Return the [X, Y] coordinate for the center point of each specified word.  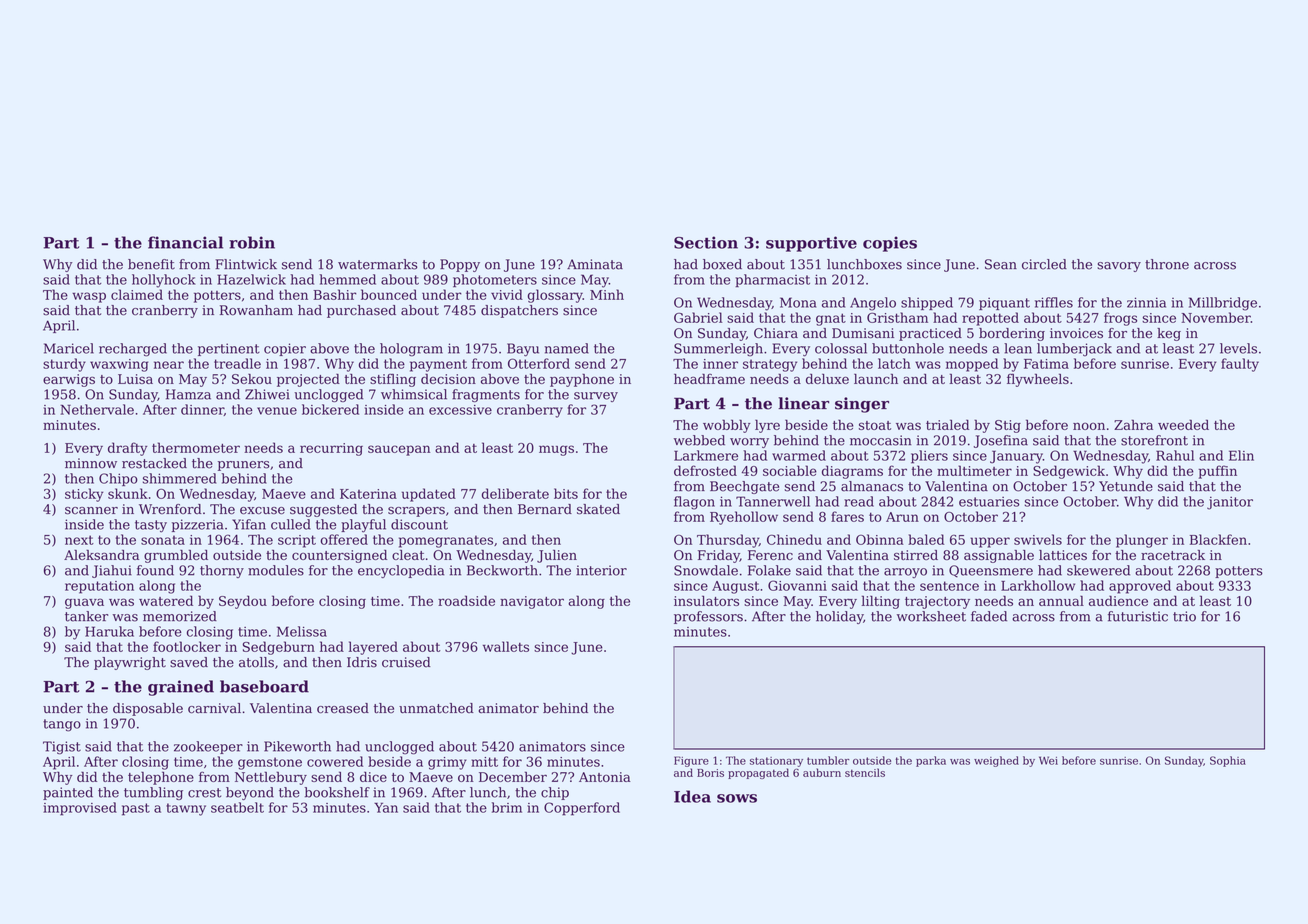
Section [706, 242]
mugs [556, 450]
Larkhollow [1038, 585]
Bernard [545, 509]
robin [252, 242]
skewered [1098, 570]
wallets [506, 646]
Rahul [1175, 455]
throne [1167, 264]
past [136, 809]
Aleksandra [101, 555]
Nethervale [97, 409]
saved [189, 662]
